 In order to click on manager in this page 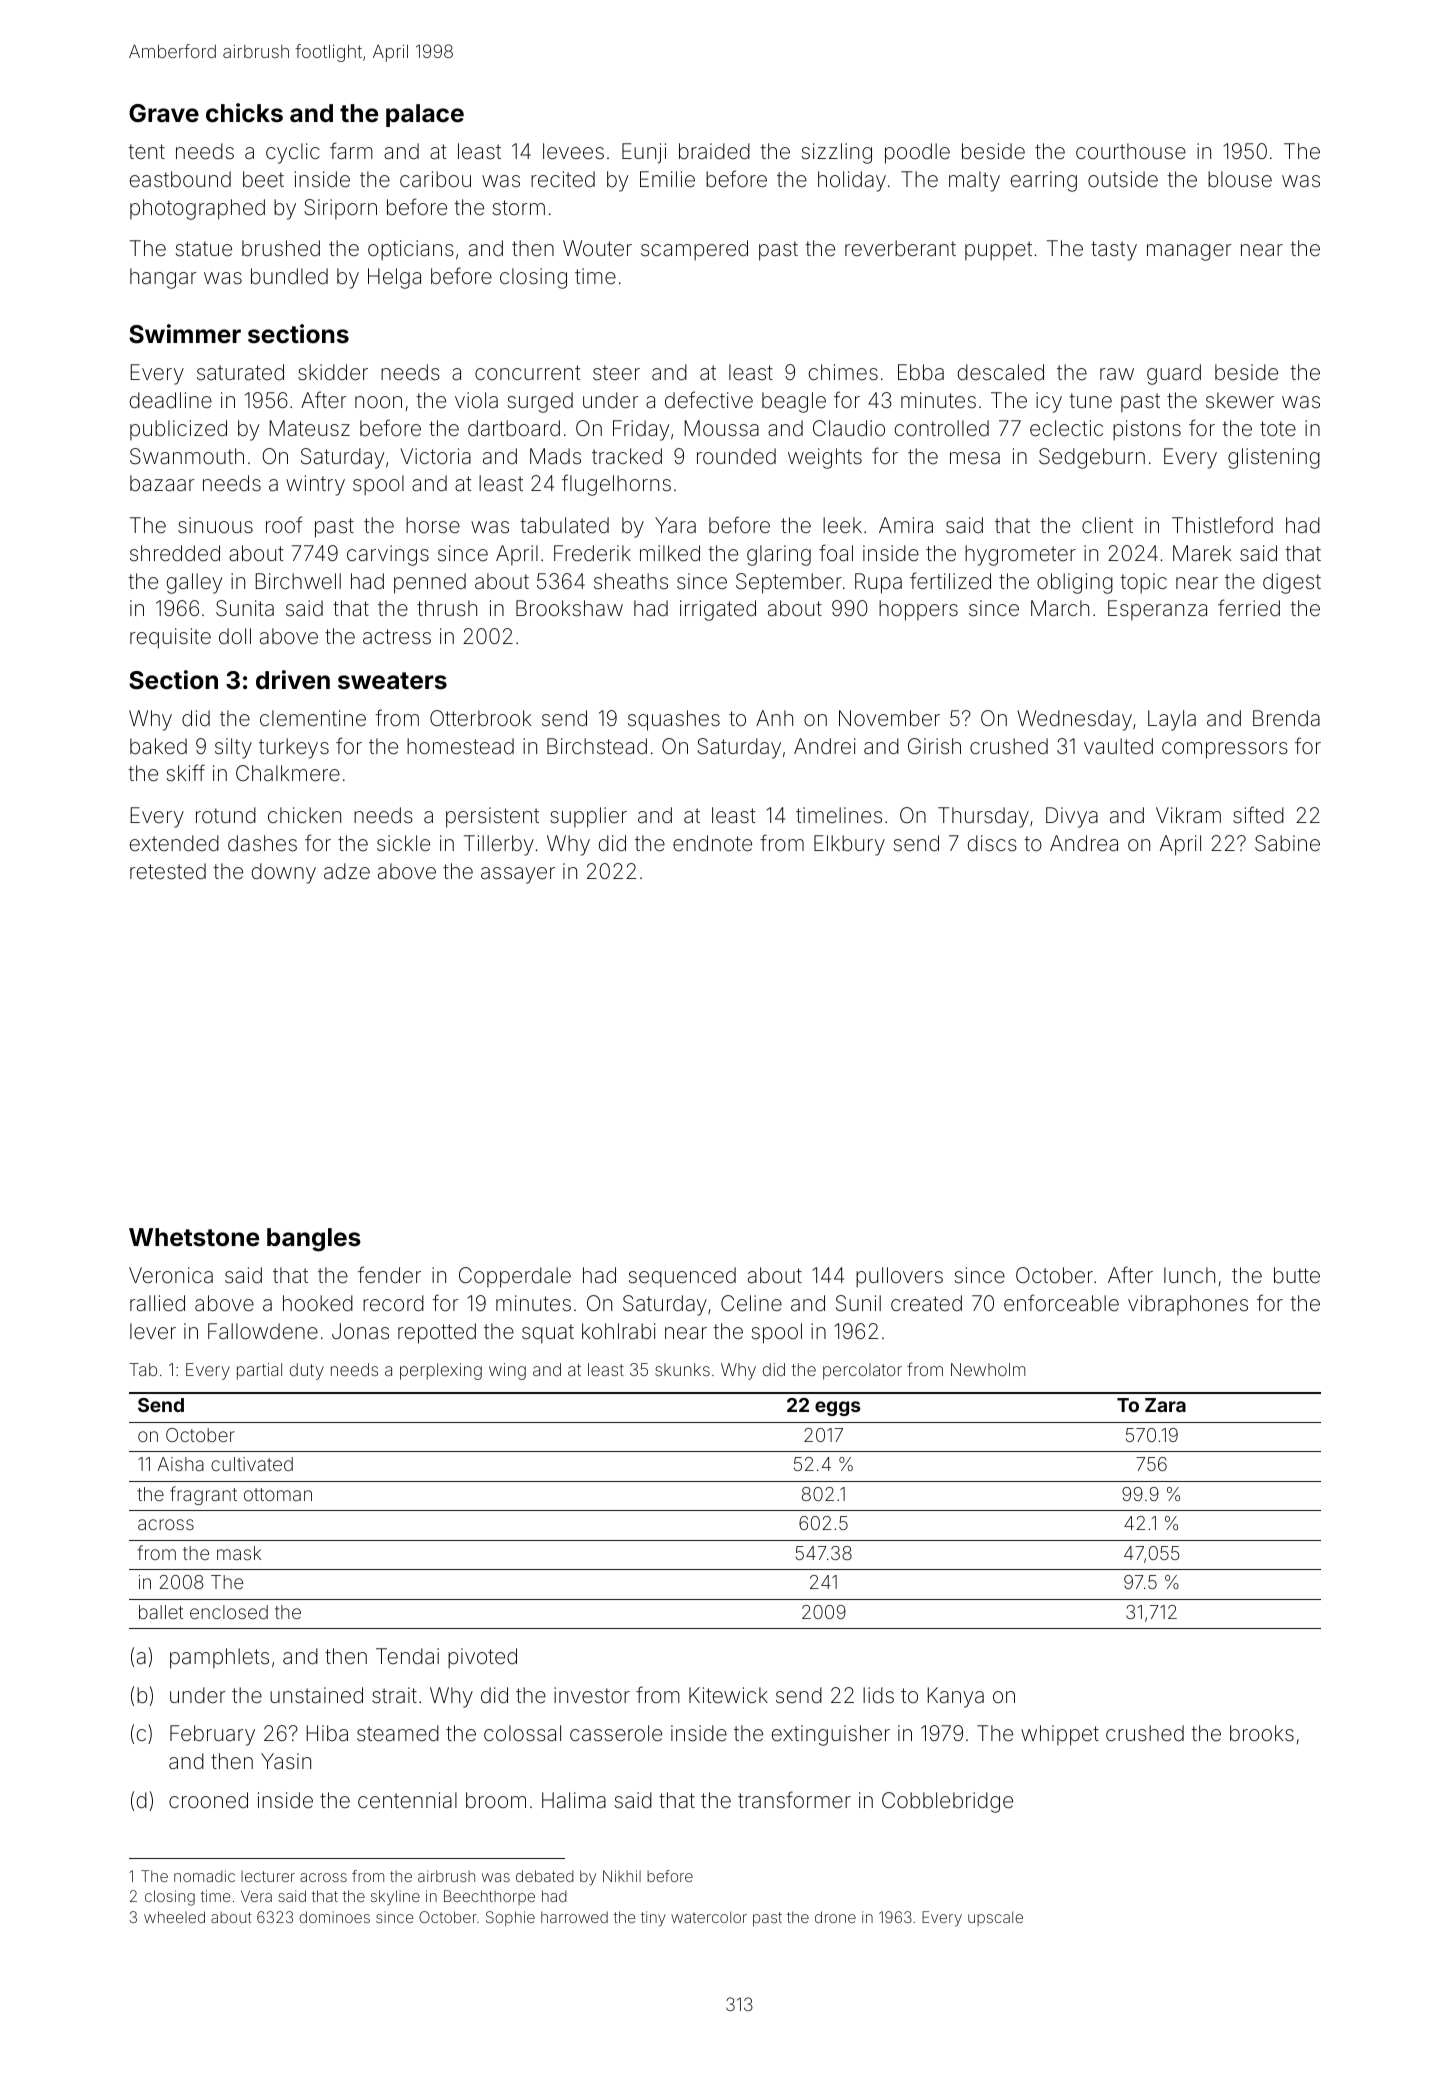, I will do `click(1189, 252)`.
